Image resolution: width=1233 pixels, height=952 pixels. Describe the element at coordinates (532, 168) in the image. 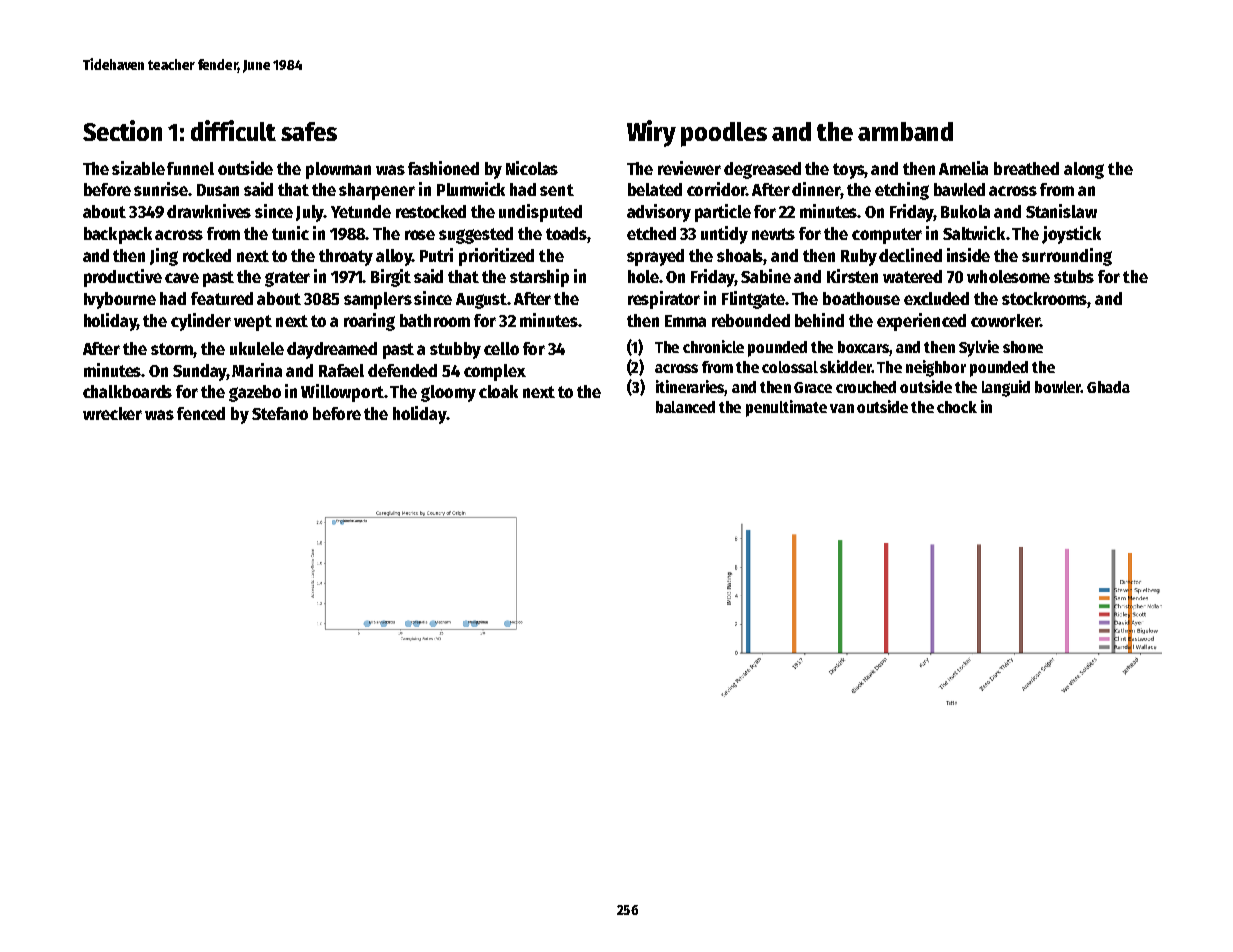

I see `Nicolas` at that location.
